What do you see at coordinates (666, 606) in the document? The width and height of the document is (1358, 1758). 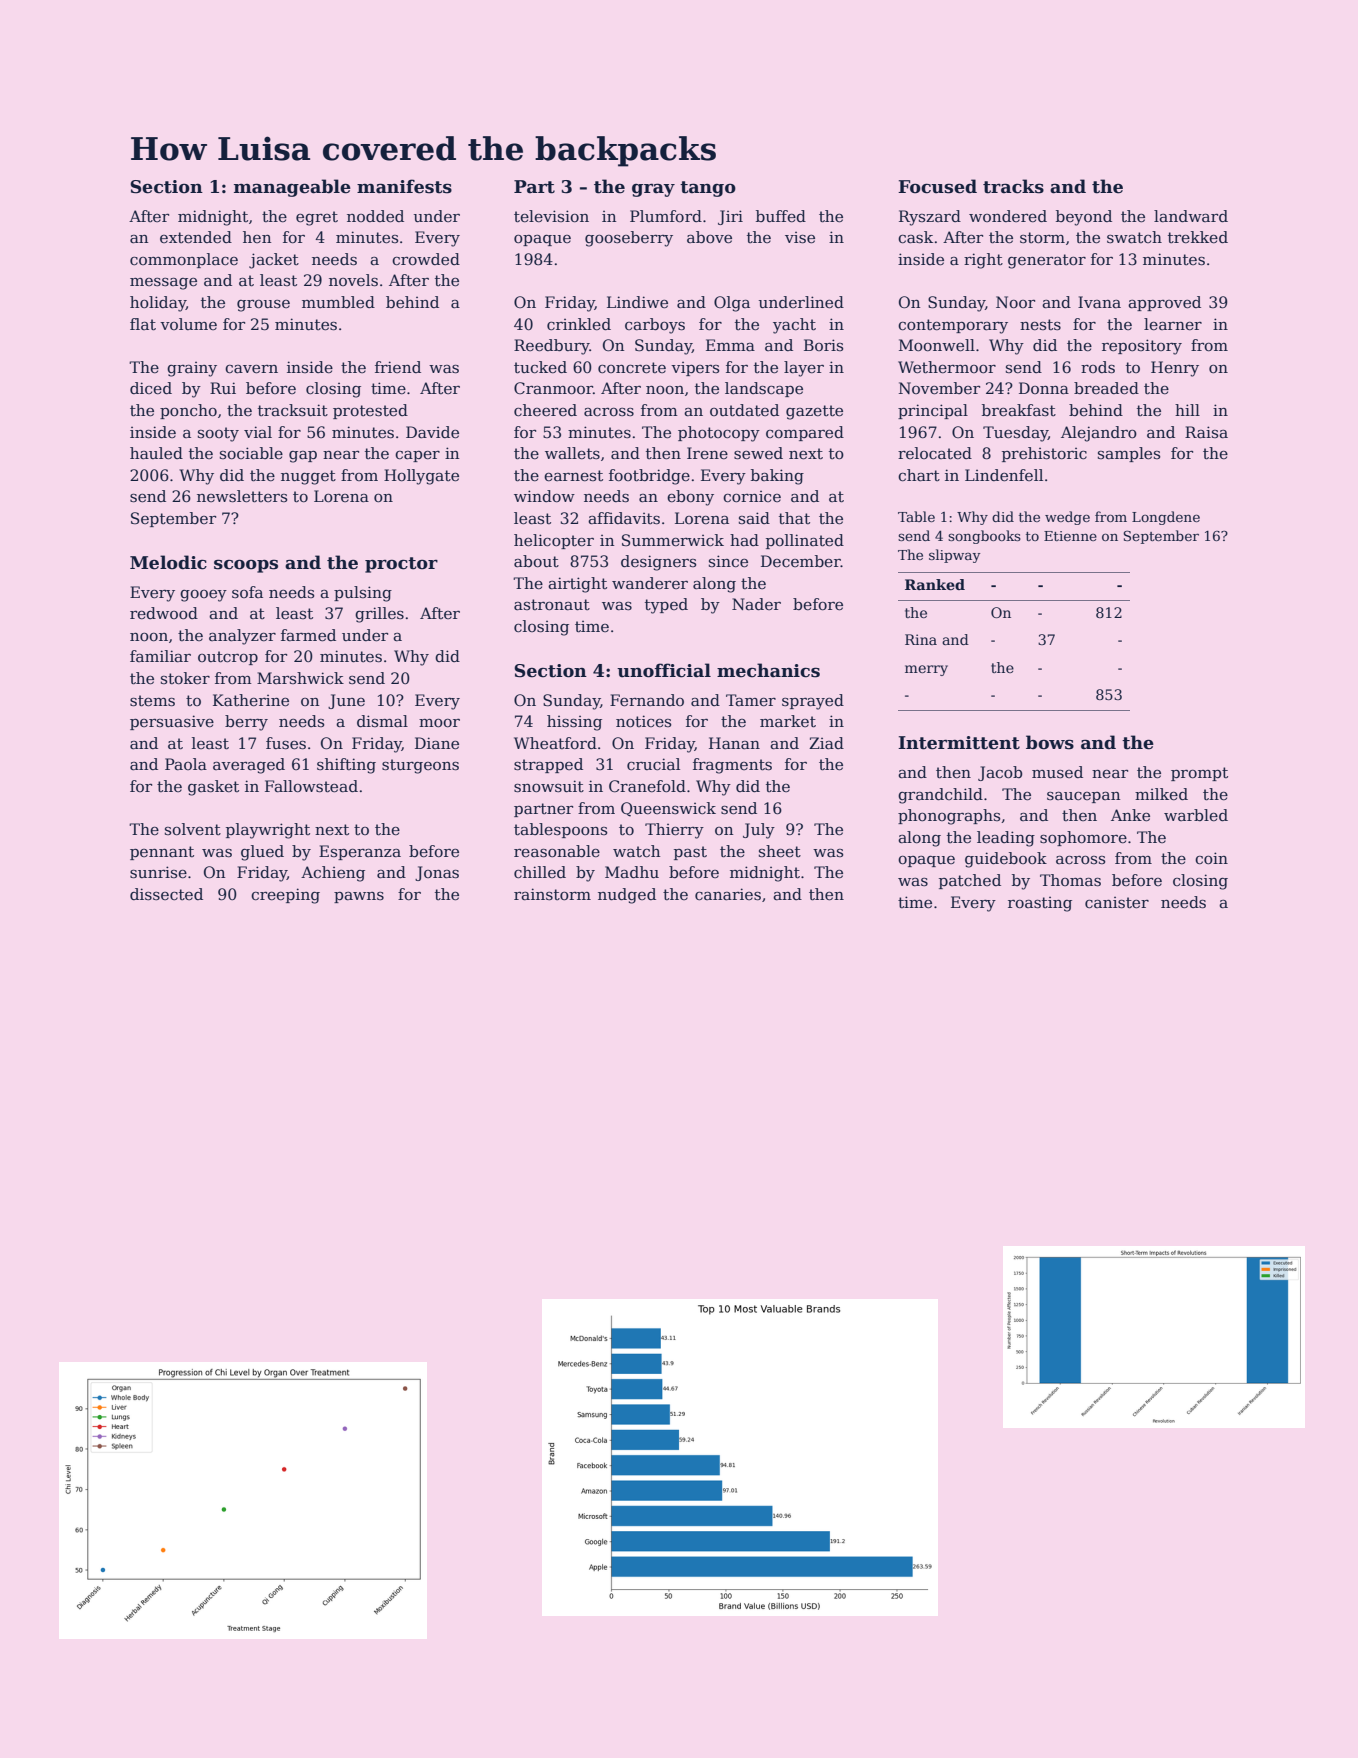 I see `typed` at bounding box center [666, 606].
